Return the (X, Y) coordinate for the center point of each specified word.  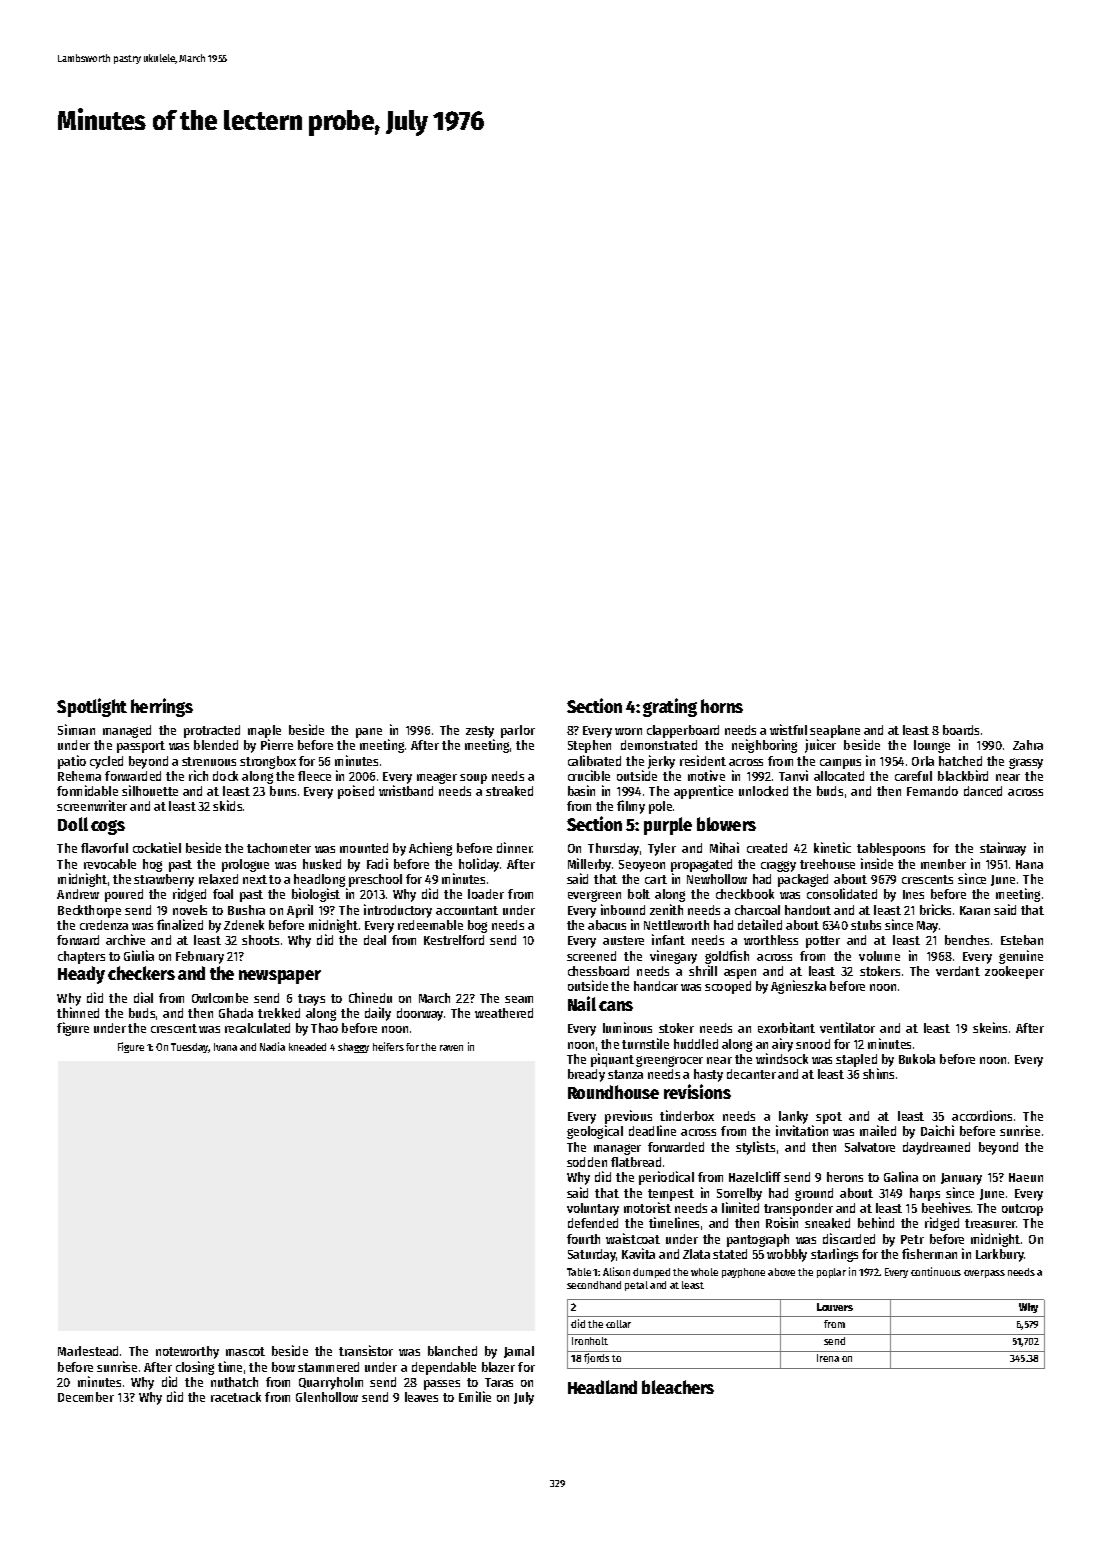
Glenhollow (327, 1397)
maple (264, 731)
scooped (728, 987)
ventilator (847, 1027)
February (200, 957)
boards (961, 730)
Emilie (475, 1396)
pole (660, 807)
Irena (828, 1358)
